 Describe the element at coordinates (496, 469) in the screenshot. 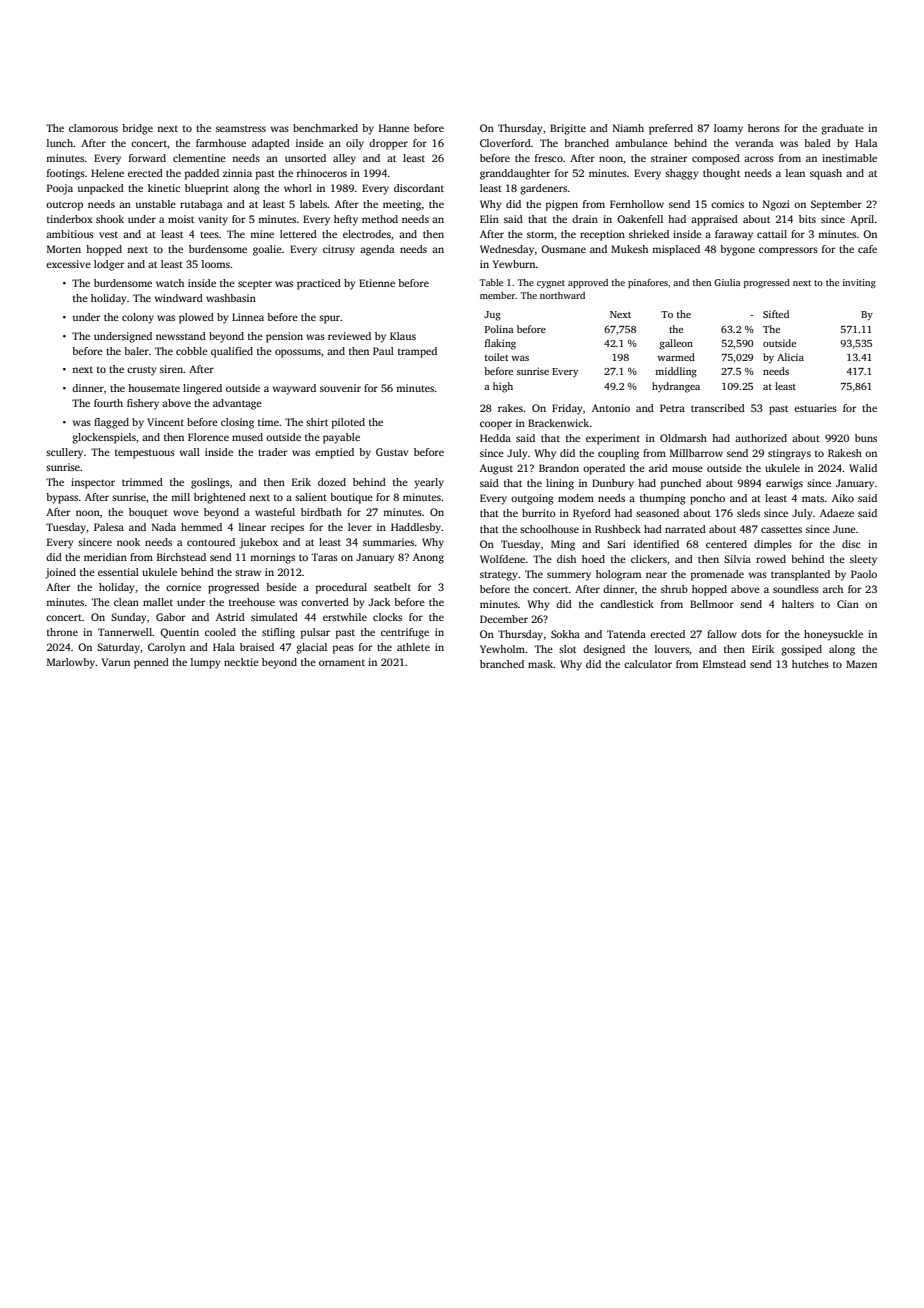

I see `August` at that location.
